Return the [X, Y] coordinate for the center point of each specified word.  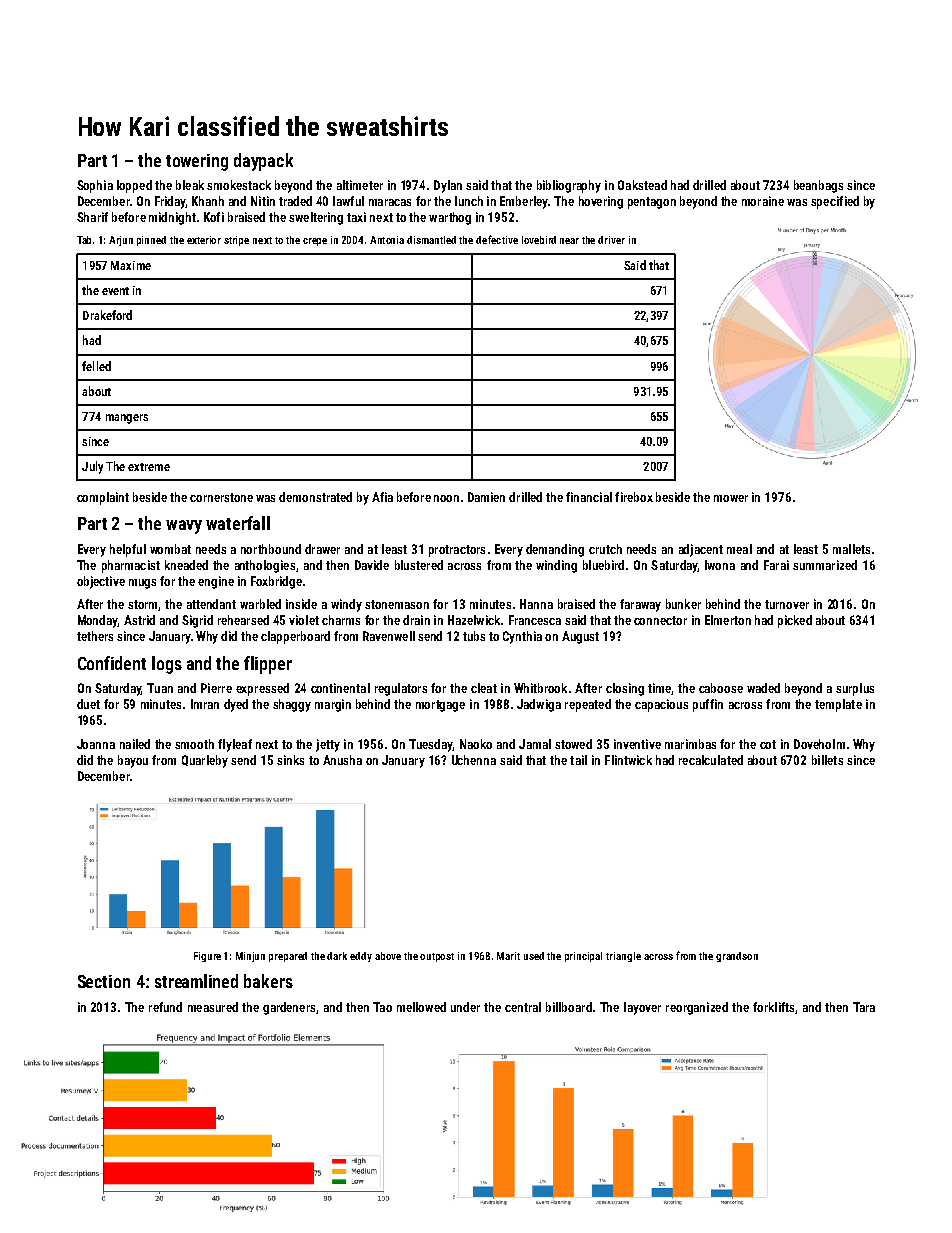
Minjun [250, 957]
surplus [855, 689]
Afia [382, 497]
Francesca [535, 620]
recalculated [711, 760]
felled [96, 366]
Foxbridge [276, 582]
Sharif [92, 217]
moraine [763, 201]
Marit [508, 956]
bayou [133, 761]
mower [731, 498]
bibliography [569, 186]
